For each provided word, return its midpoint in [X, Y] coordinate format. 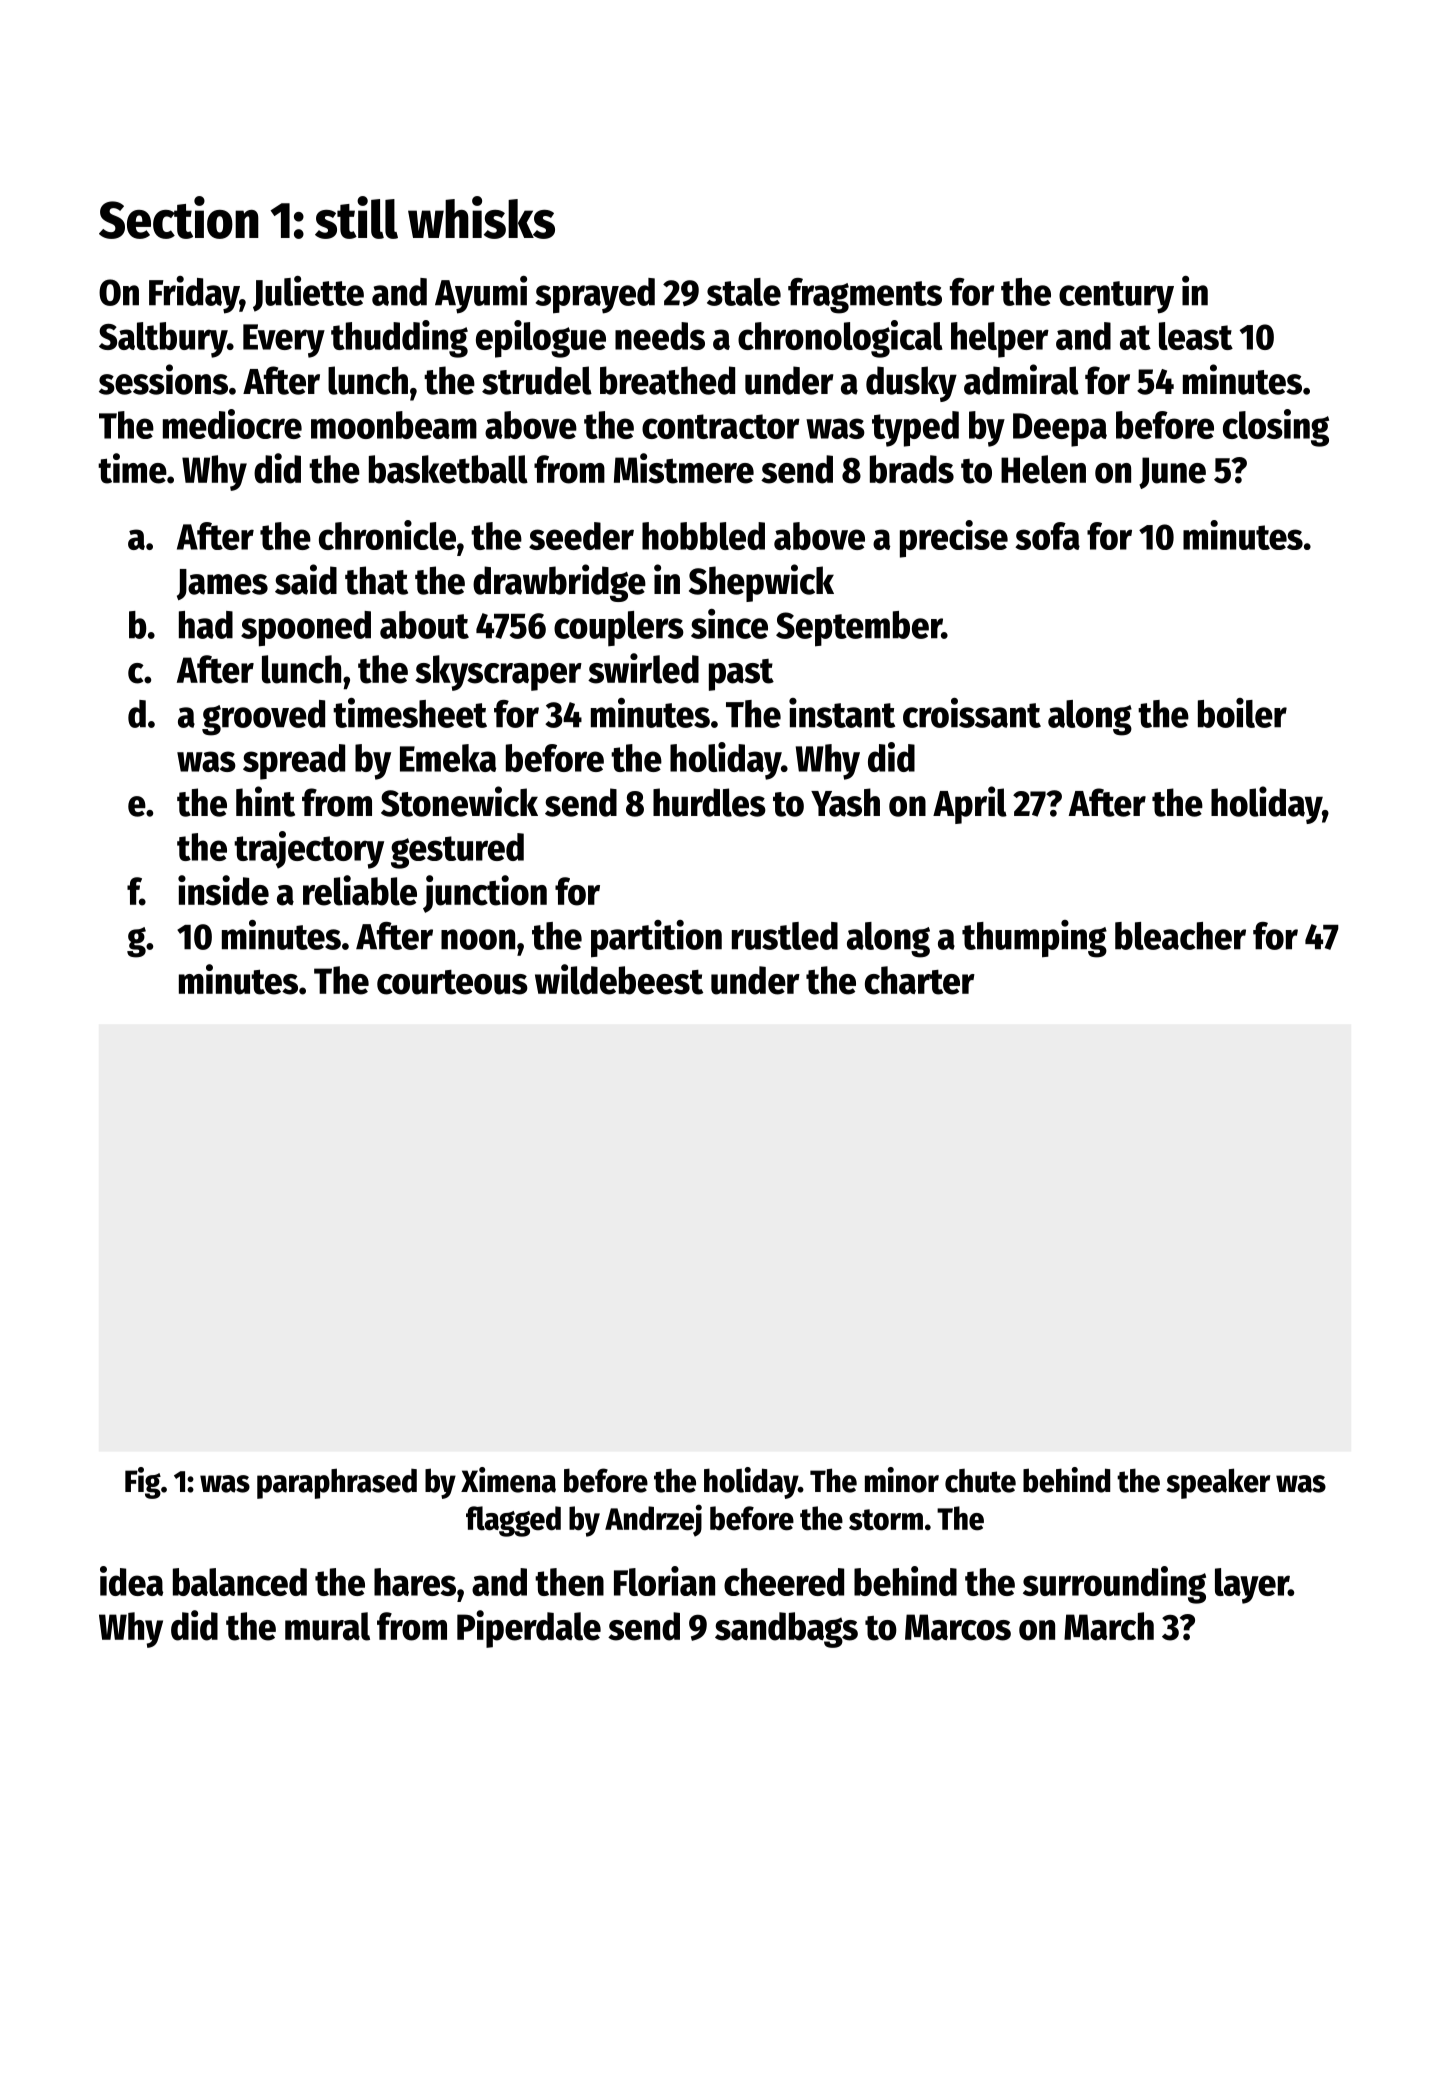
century [1116, 297]
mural [327, 1626]
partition [656, 939]
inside [223, 890]
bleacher [1180, 936]
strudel [537, 380]
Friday [194, 295]
